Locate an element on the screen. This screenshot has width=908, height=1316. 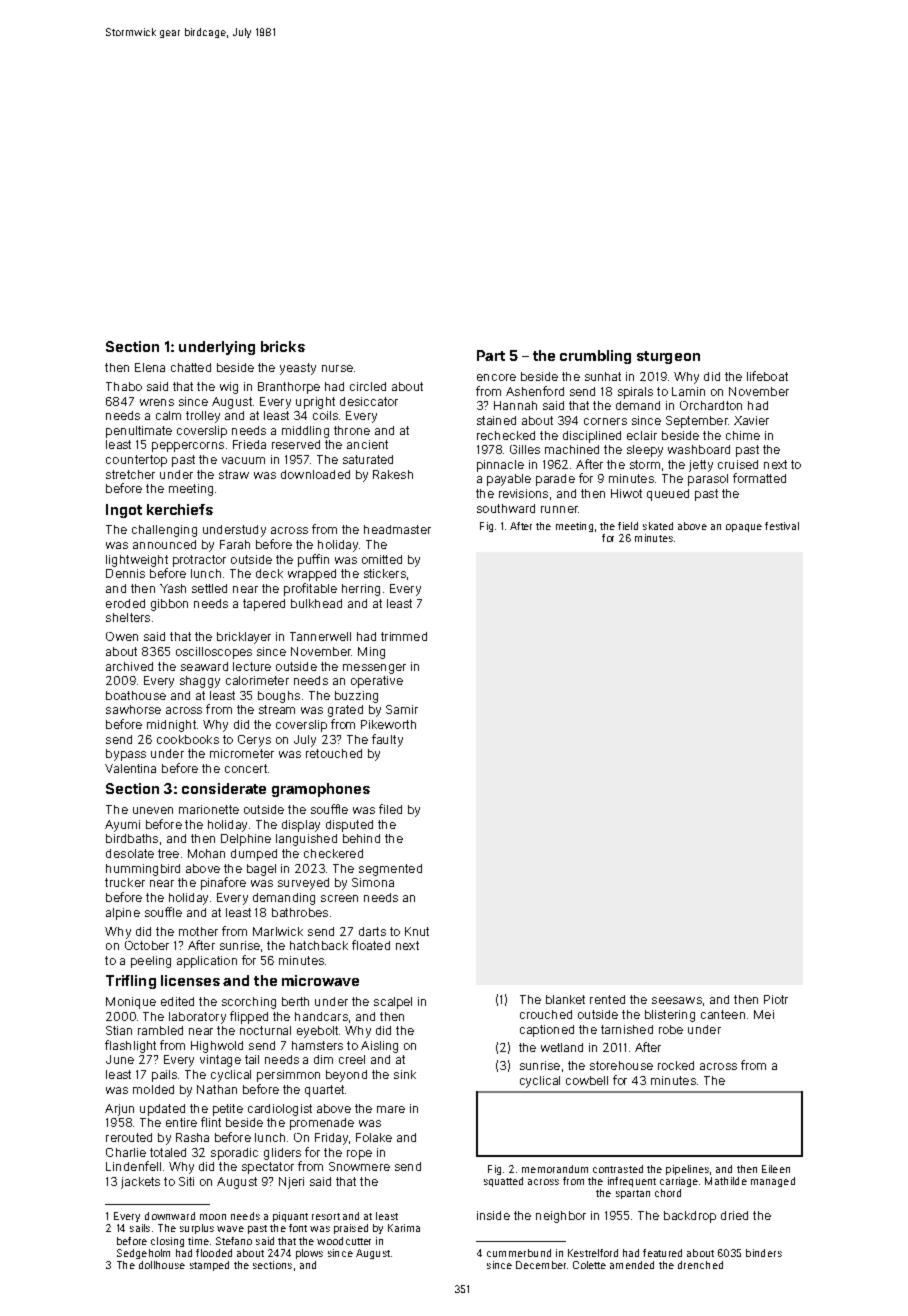
cardiologist is located at coordinates (280, 1110).
